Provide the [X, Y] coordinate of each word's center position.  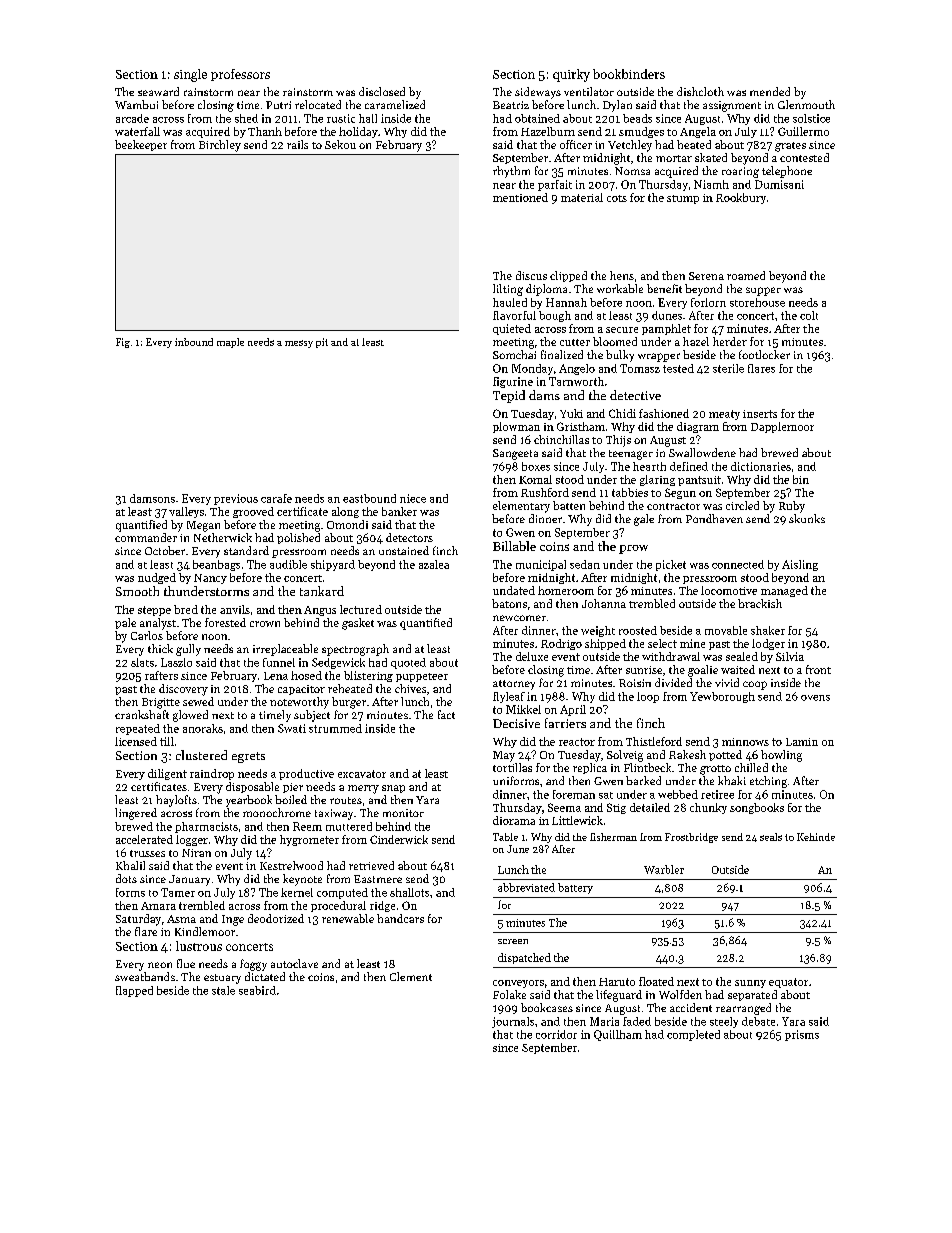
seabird [257, 990]
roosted [638, 630]
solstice [811, 118]
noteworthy [299, 703]
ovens [815, 698]
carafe [276, 498]
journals [513, 1022]
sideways [538, 93]
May [504, 756]
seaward [158, 91]
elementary [521, 507]
